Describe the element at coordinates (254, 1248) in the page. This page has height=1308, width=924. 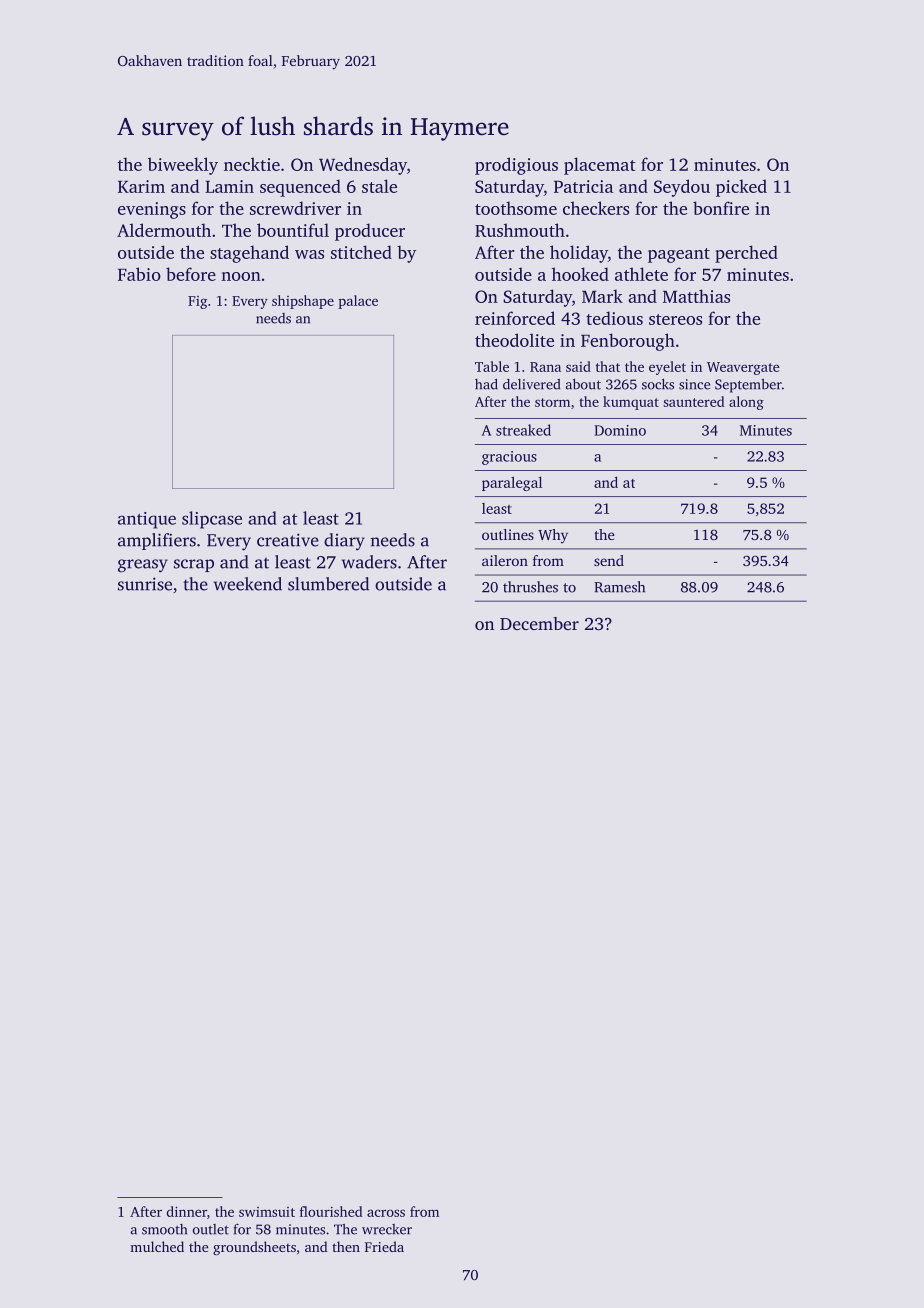
I see `groundsheets` at that location.
